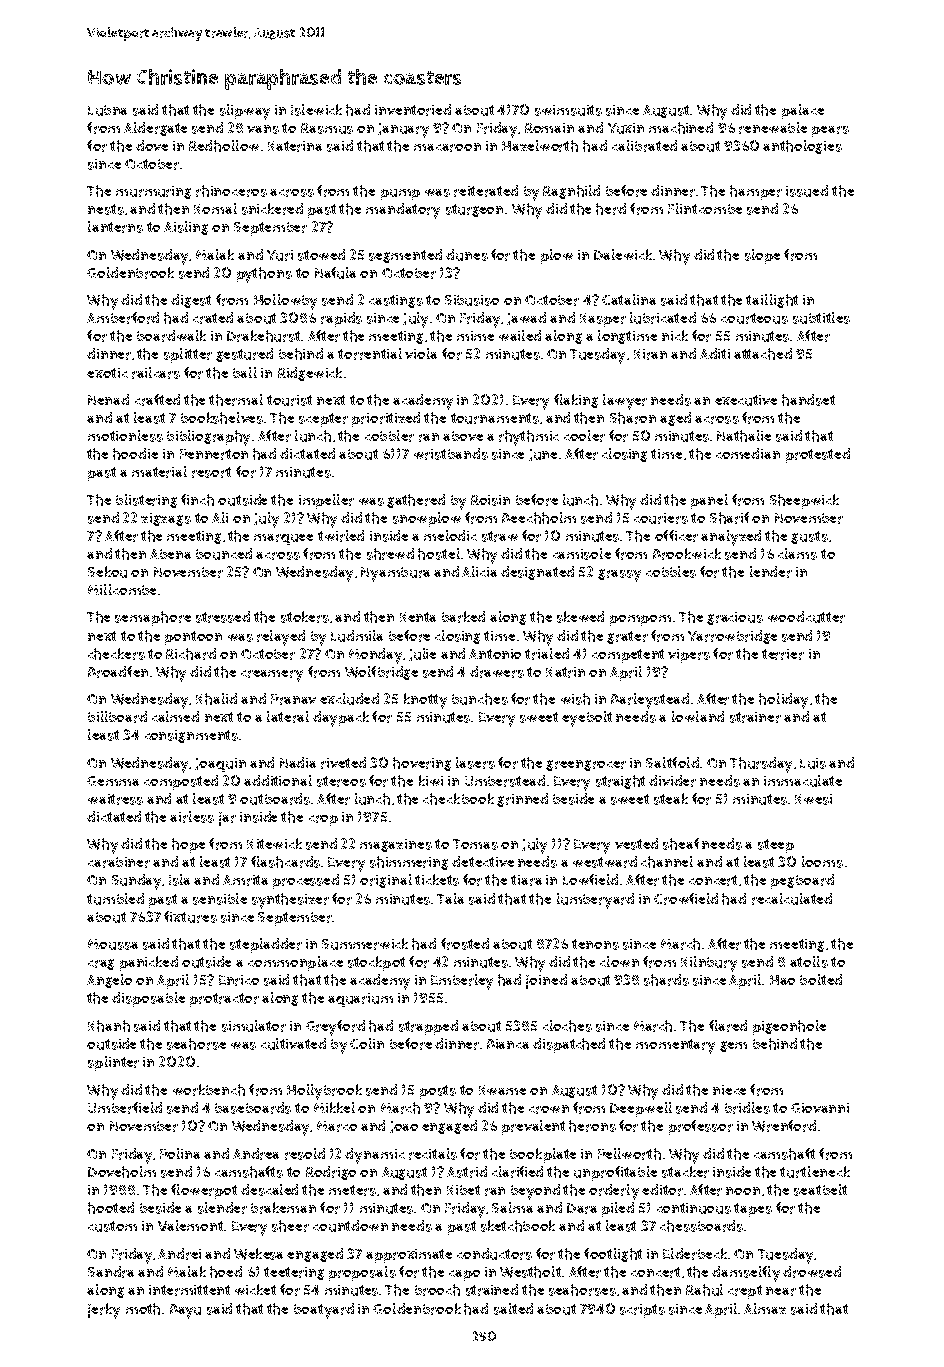  I want to click on Sandra, so click(111, 1272).
